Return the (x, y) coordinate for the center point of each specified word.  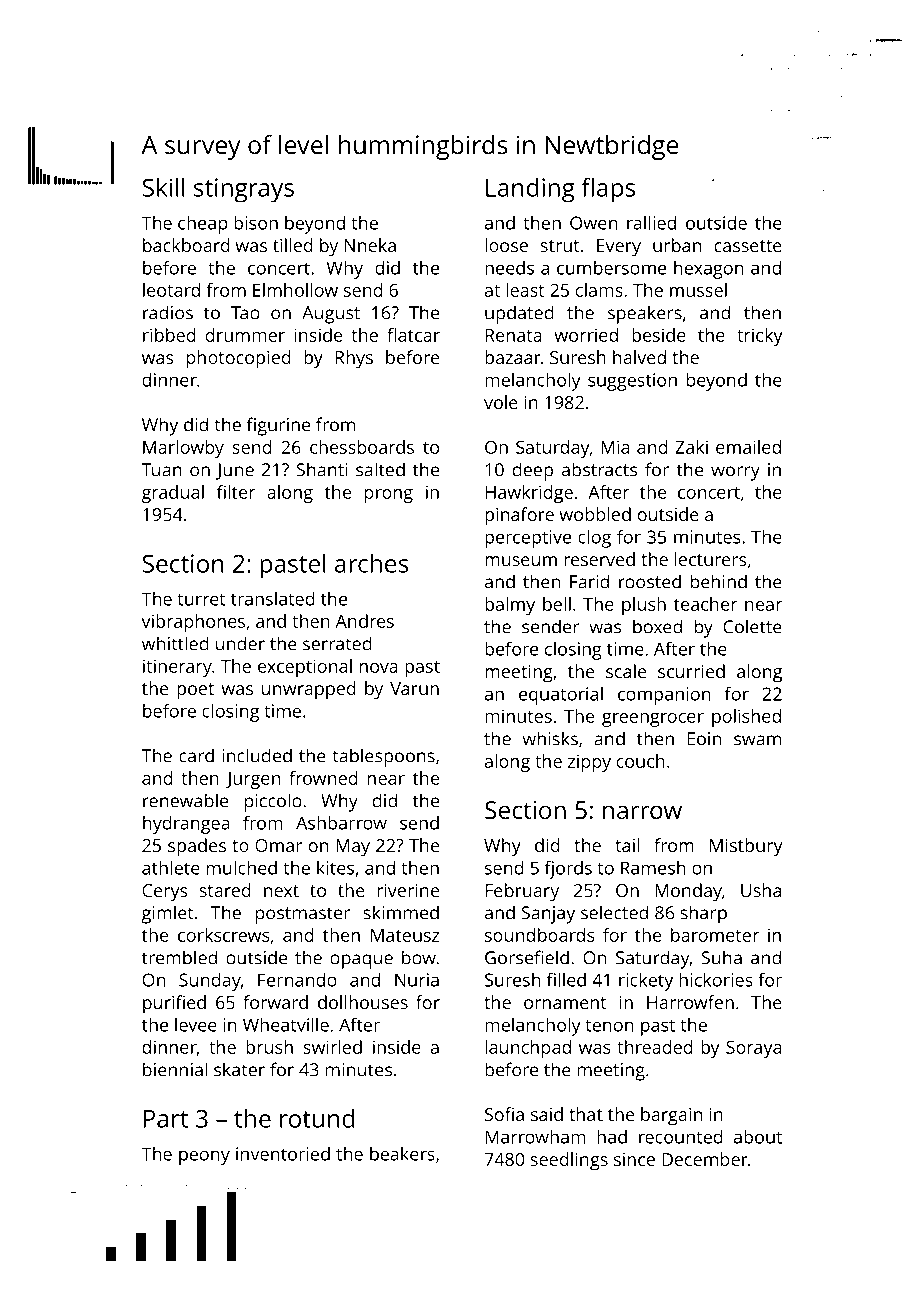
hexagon (709, 270)
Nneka (370, 245)
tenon (609, 1026)
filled (566, 979)
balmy (510, 606)
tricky (760, 337)
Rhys (354, 359)
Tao (245, 313)
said (547, 1114)
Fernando (297, 980)
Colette (752, 626)
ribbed (169, 335)
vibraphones (193, 623)
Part (166, 1119)
